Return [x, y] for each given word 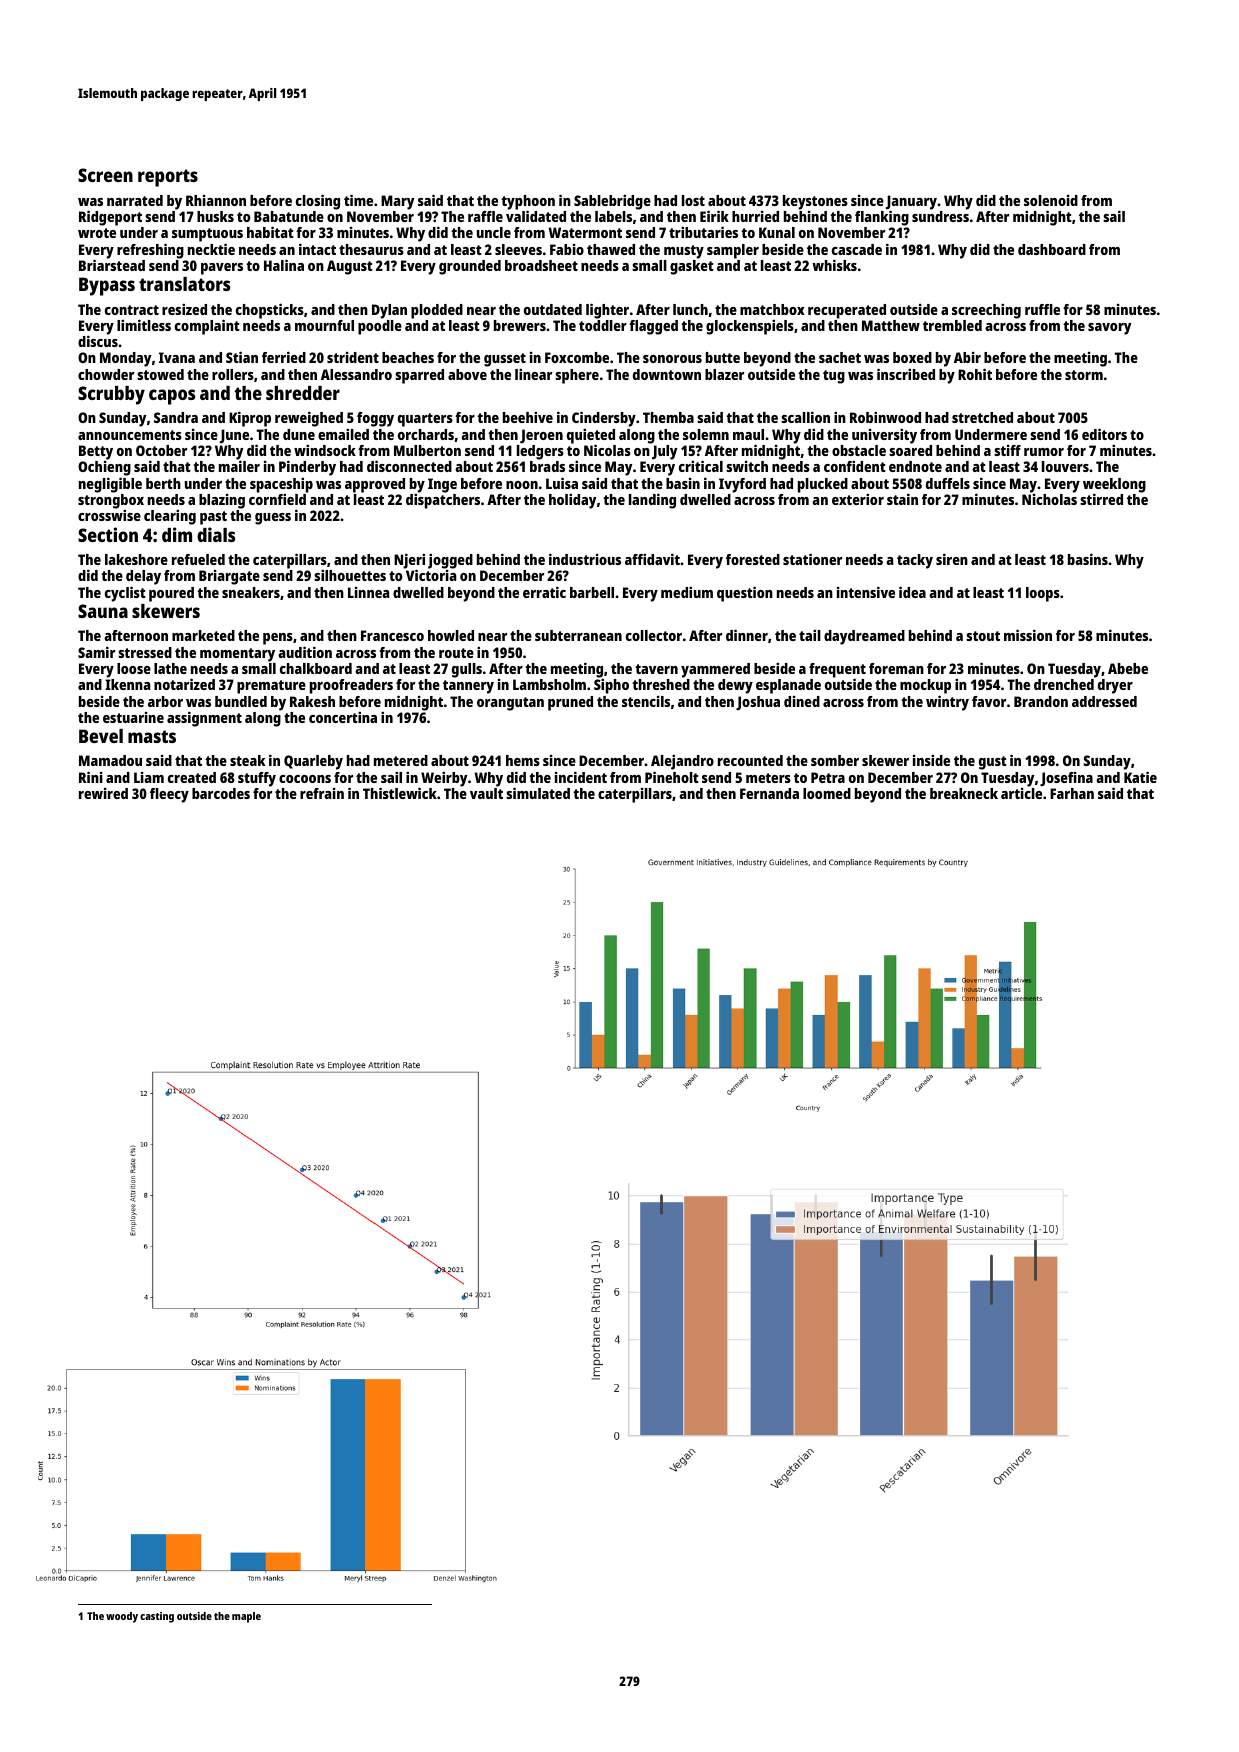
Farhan [1072, 793]
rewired [103, 793]
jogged [450, 561]
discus [98, 341]
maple [246, 1617]
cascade [857, 249]
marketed [203, 635]
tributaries [703, 232]
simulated [538, 793]
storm [1084, 375]
